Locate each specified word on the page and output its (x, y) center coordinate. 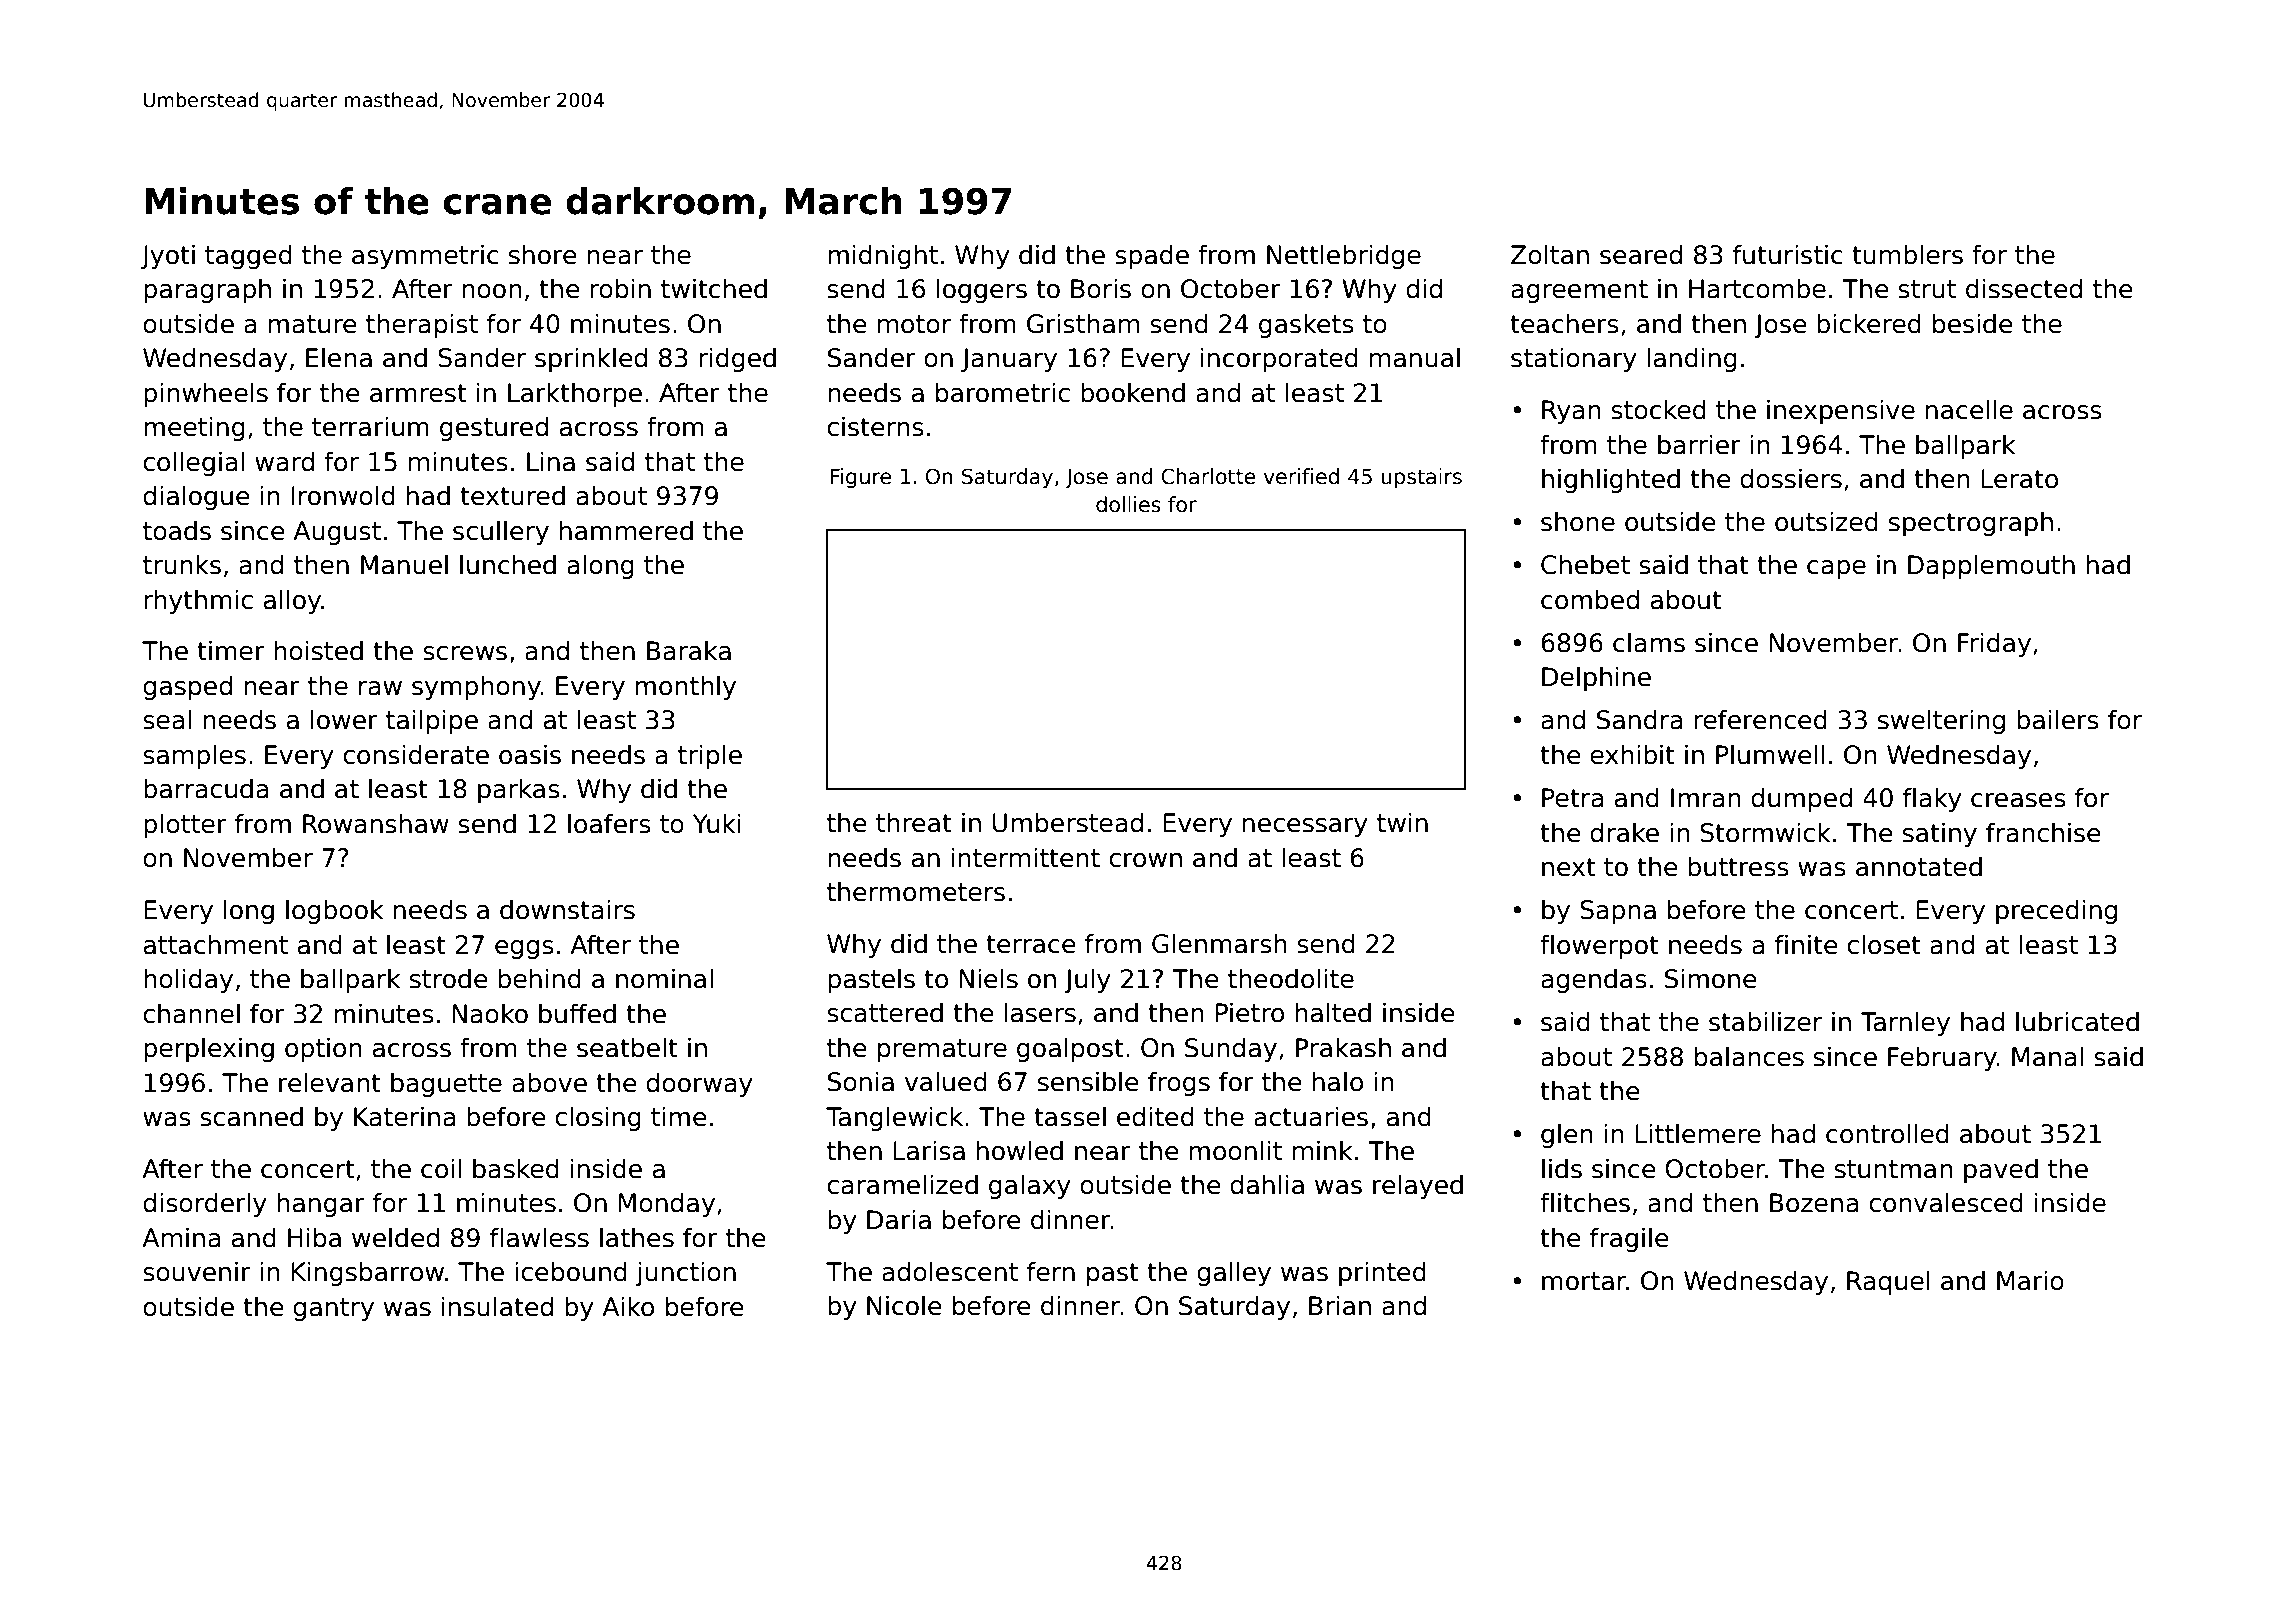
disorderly (205, 1204)
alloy (292, 601)
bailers (2058, 719)
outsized (1826, 521)
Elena (339, 357)
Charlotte (1208, 476)
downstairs (567, 909)
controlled (1887, 1133)
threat (914, 822)
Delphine (1596, 678)
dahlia (1267, 1184)
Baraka (689, 650)
